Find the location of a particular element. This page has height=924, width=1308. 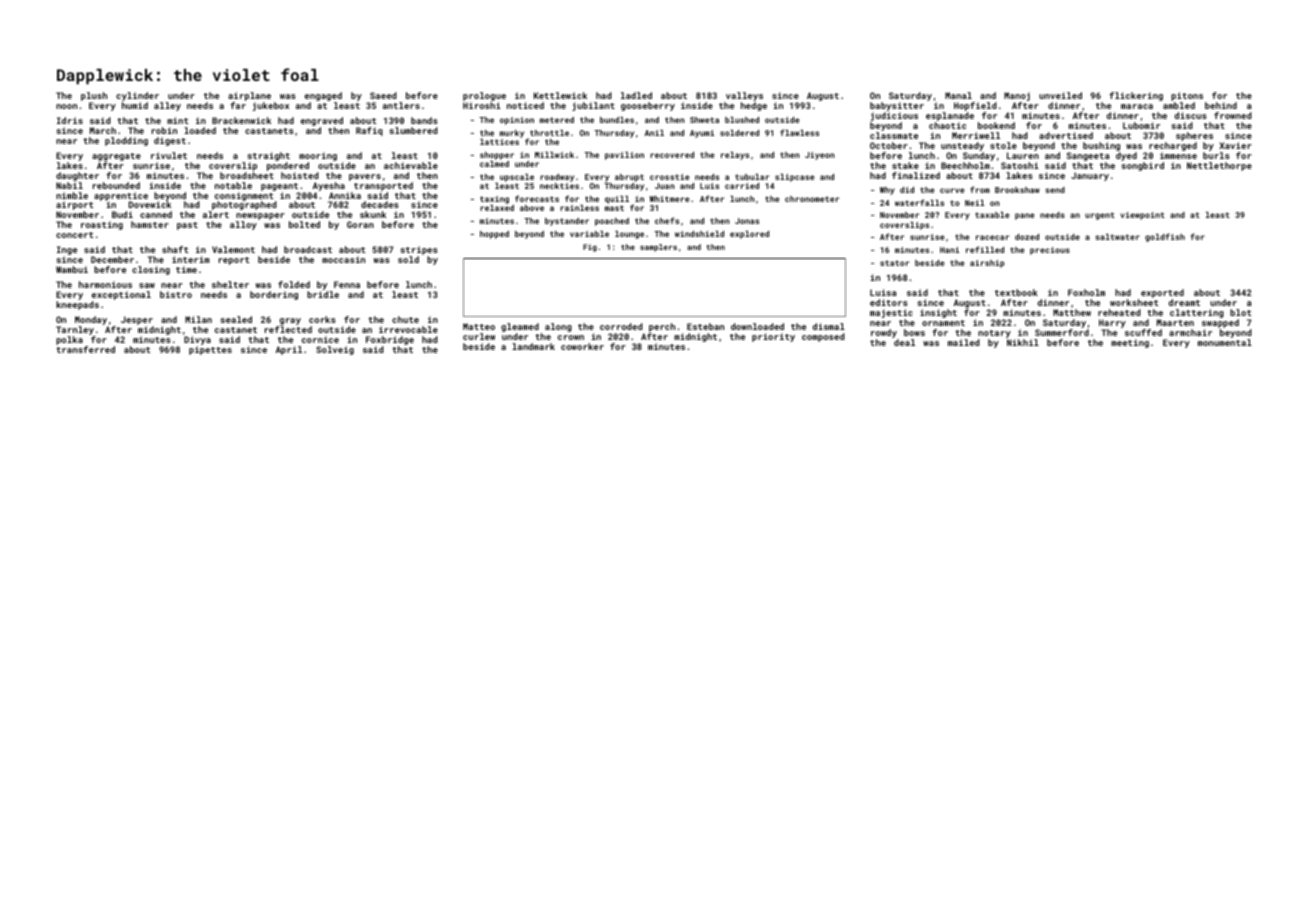

jukebox is located at coordinates (271, 106).
